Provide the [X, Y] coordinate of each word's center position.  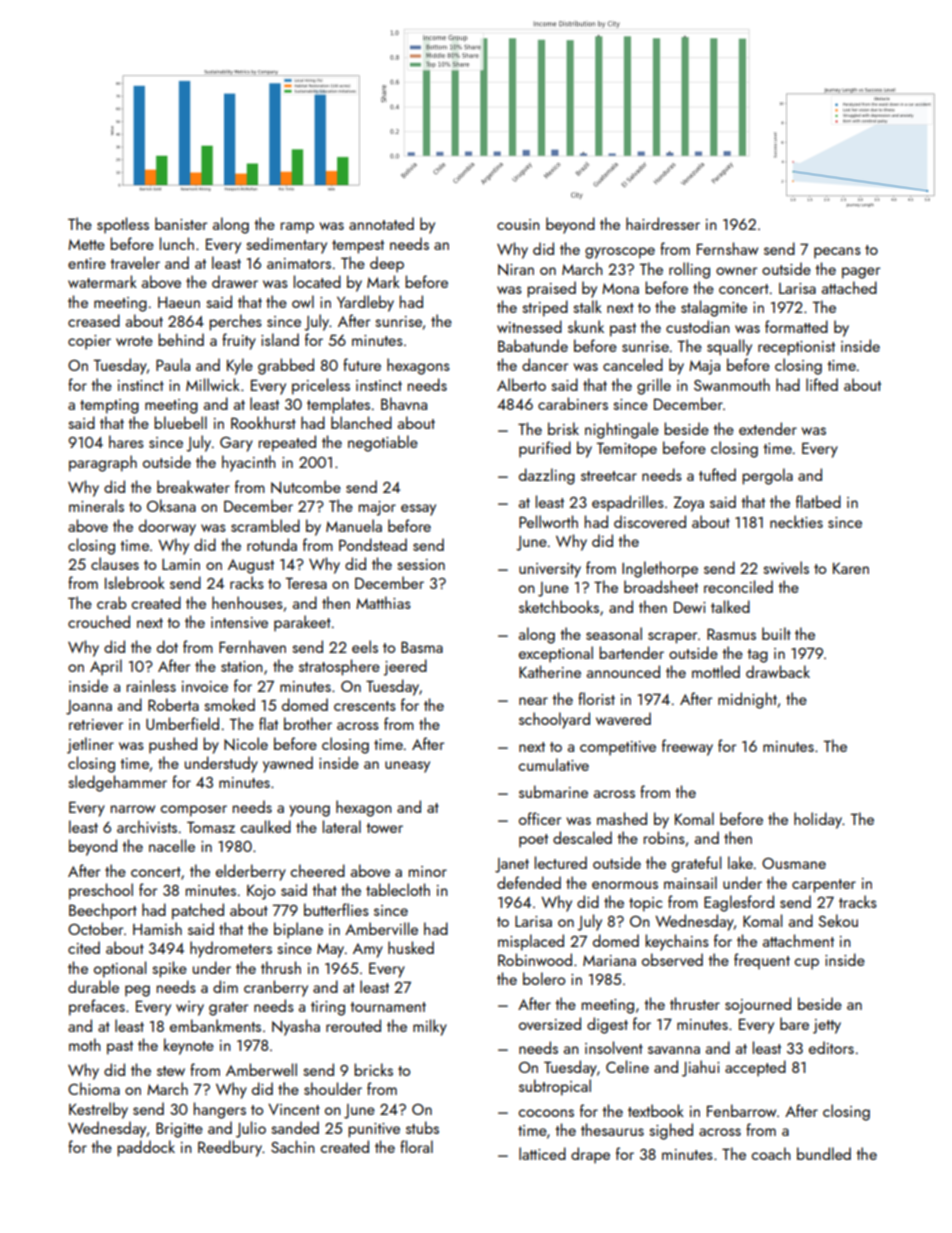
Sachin [293, 1146]
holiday [818, 820]
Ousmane [794, 863]
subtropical [555, 1087]
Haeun [179, 302]
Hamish [157, 928]
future [362, 364]
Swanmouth [732, 384]
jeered [405, 667]
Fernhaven [252, 646]
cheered [318, 870]
